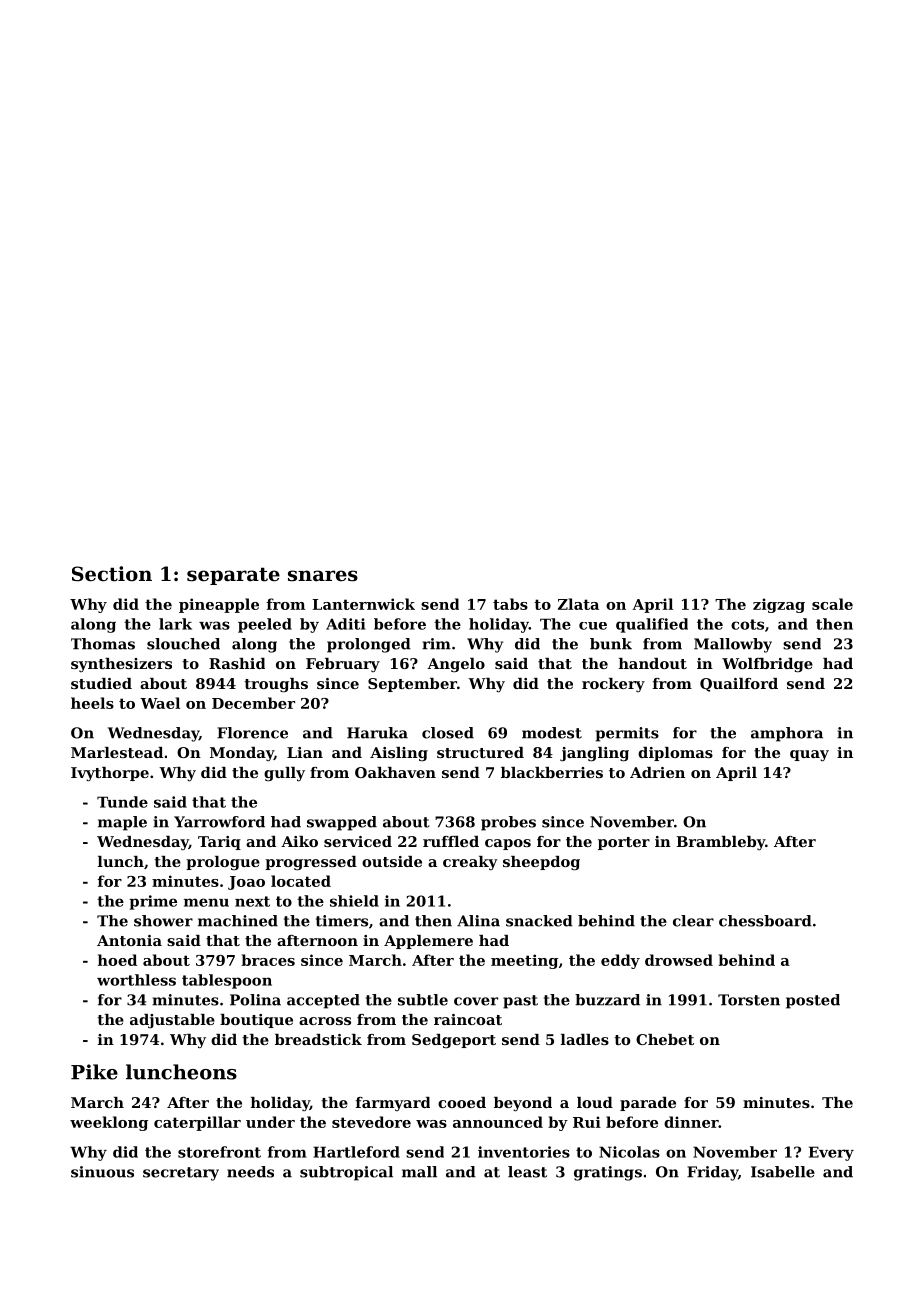 The width and height of the screenshot is (924, 1308). What do you see at coordinates (238, 921) in the screenshot?
I see `machined` at bounding box center [238, 921].
